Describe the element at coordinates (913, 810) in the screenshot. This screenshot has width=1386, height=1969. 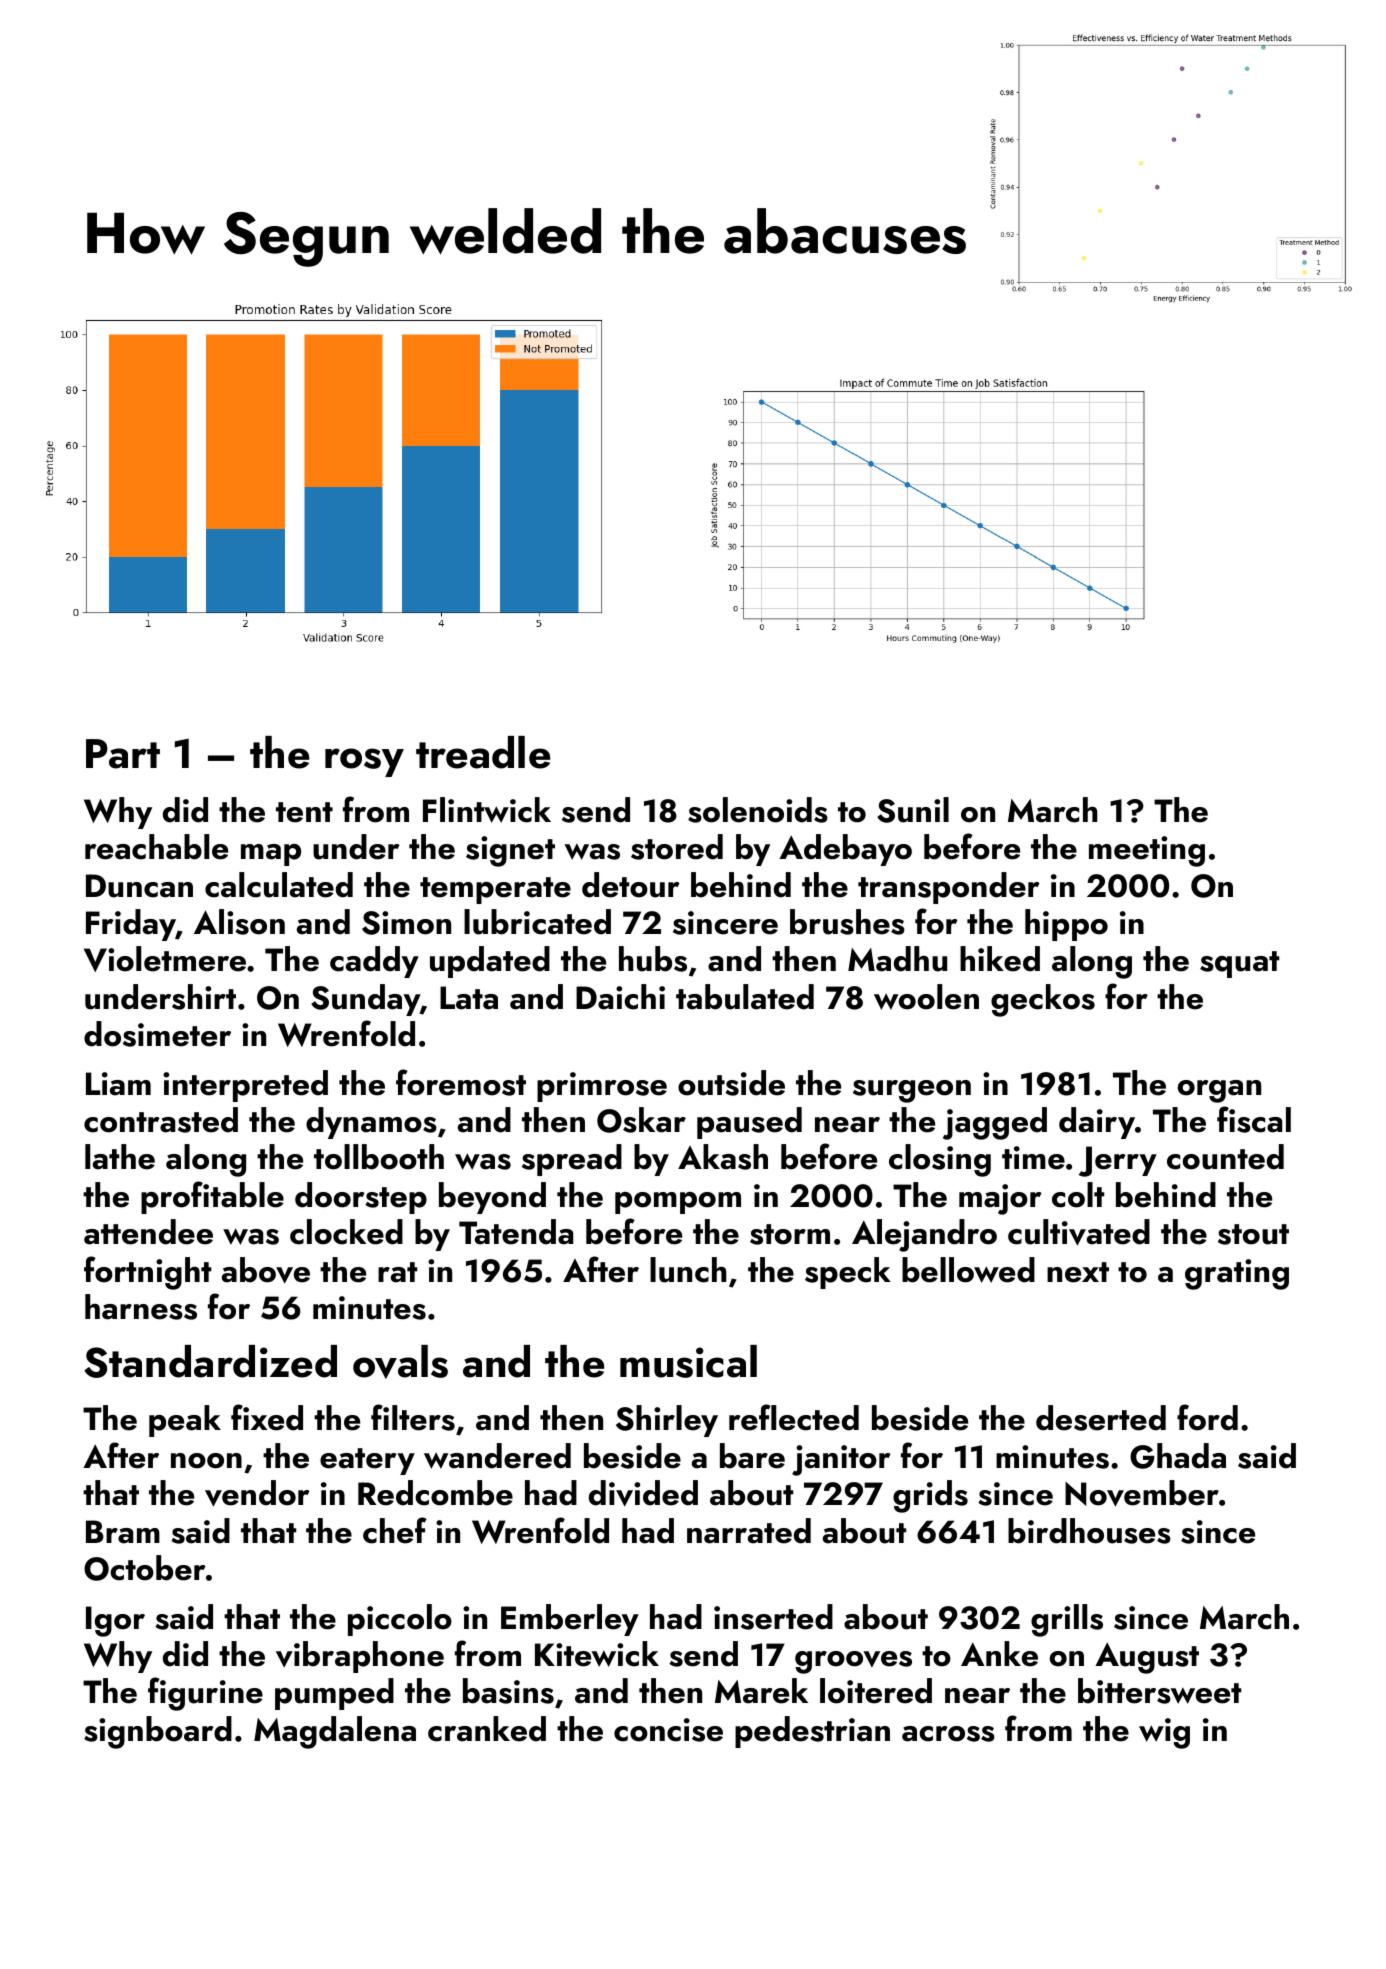
I see `Sunil` at that location.
